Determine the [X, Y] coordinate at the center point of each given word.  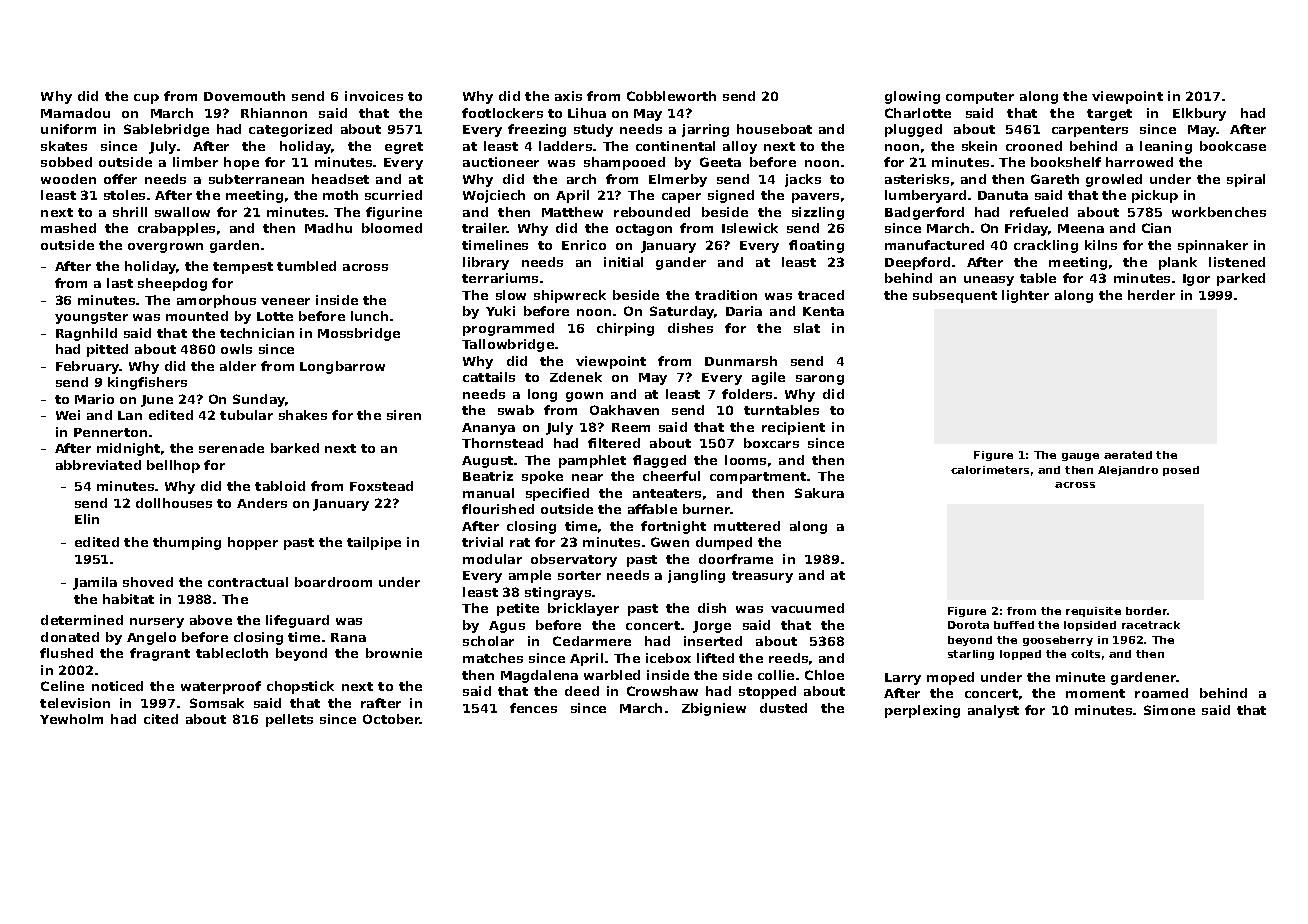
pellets [289, 720]
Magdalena [539, 676]
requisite [1093, 612]
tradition [726, 295]
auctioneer [501, 162]
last [120, 283]
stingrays [558, 593]
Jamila [95, 583]
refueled [1039, 212]
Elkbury [1199, 114]
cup [146, 99]
